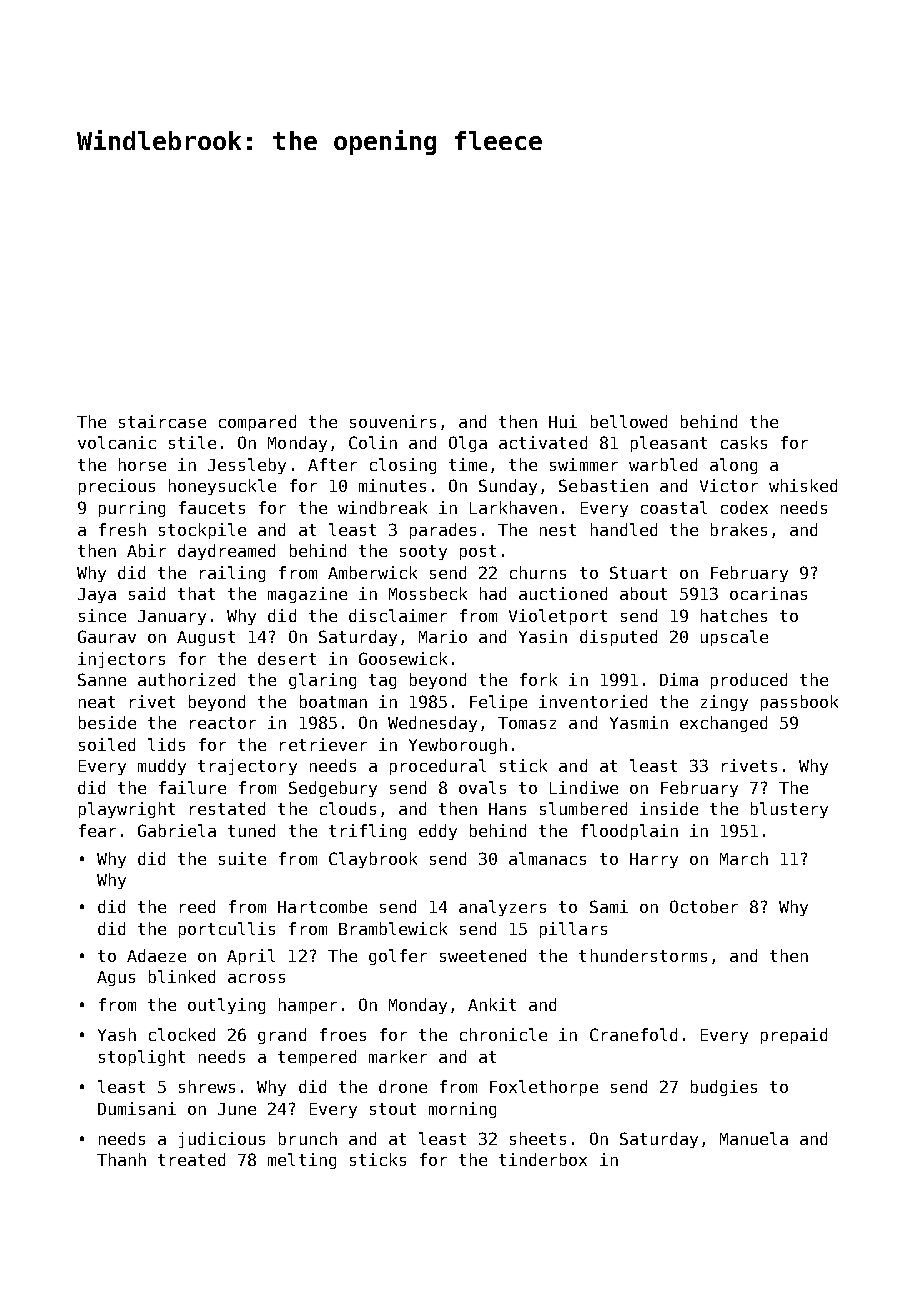 This image has width=924, height=1314. What do you see at coordinates (669, 444) in the image?
I see `pleasant` at bounding box center [669, 444].
